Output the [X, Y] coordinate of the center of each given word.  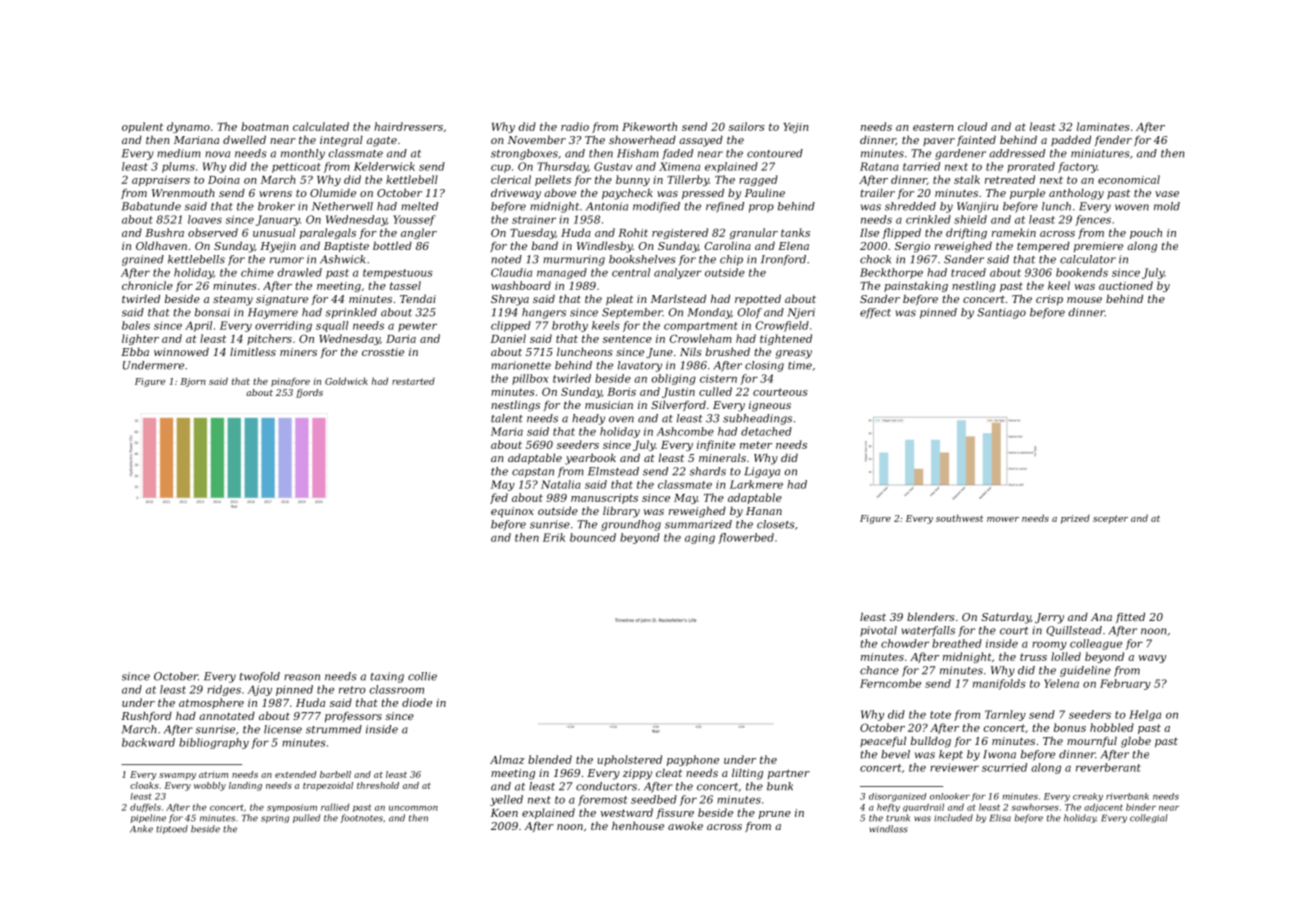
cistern [718, 379]
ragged [758, 180]
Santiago [1001, 313]
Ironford [783, 260]
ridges [224, 690]
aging [700, 538]
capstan [533, 473]
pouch [1146, 233]
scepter [1110, 519]
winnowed [181, 351]
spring [275, 819]
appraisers [161, 181]
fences [1093, 220]
